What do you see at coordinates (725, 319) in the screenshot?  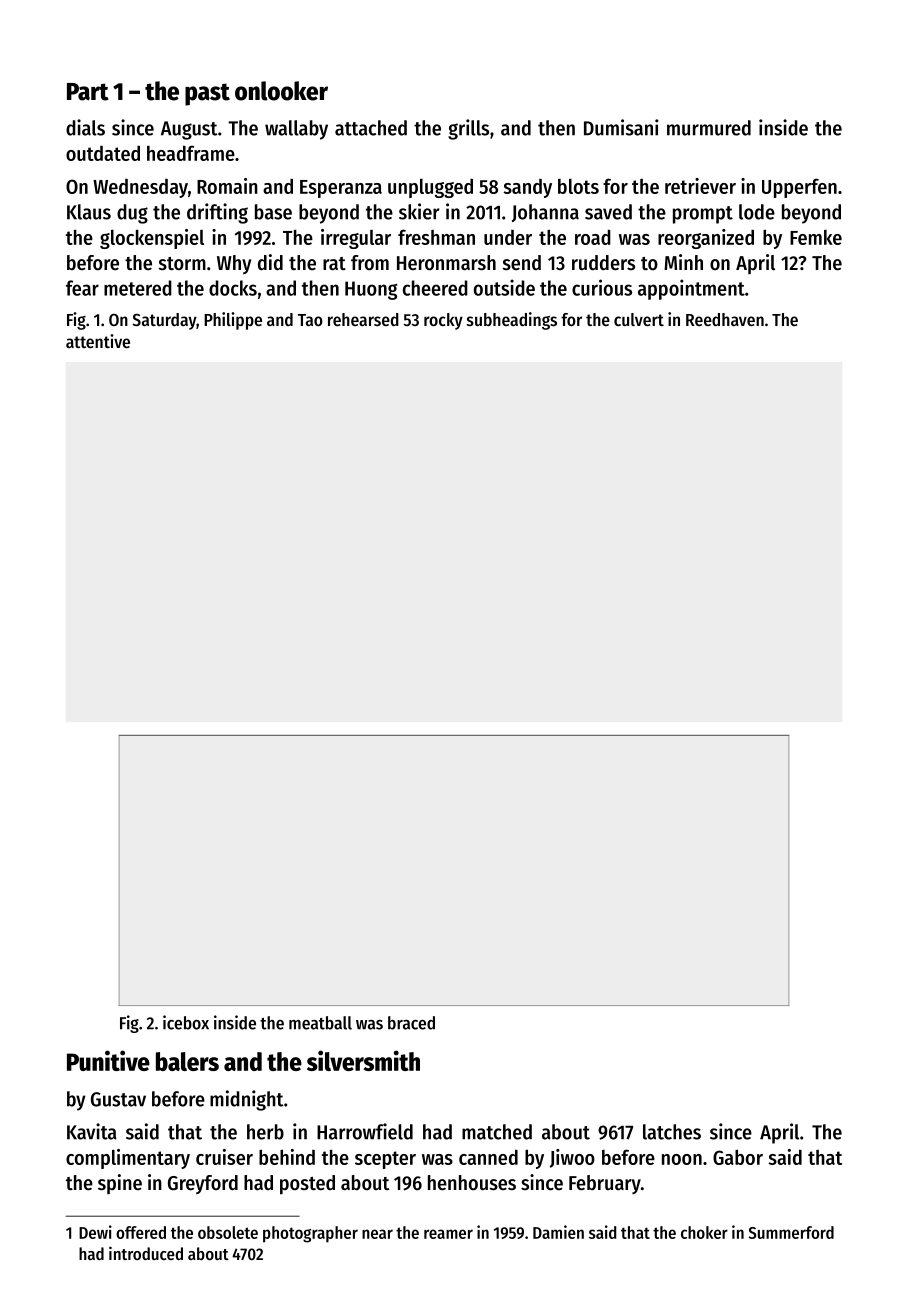 I see `Reedhaven` at bounding box center [725, 319].
